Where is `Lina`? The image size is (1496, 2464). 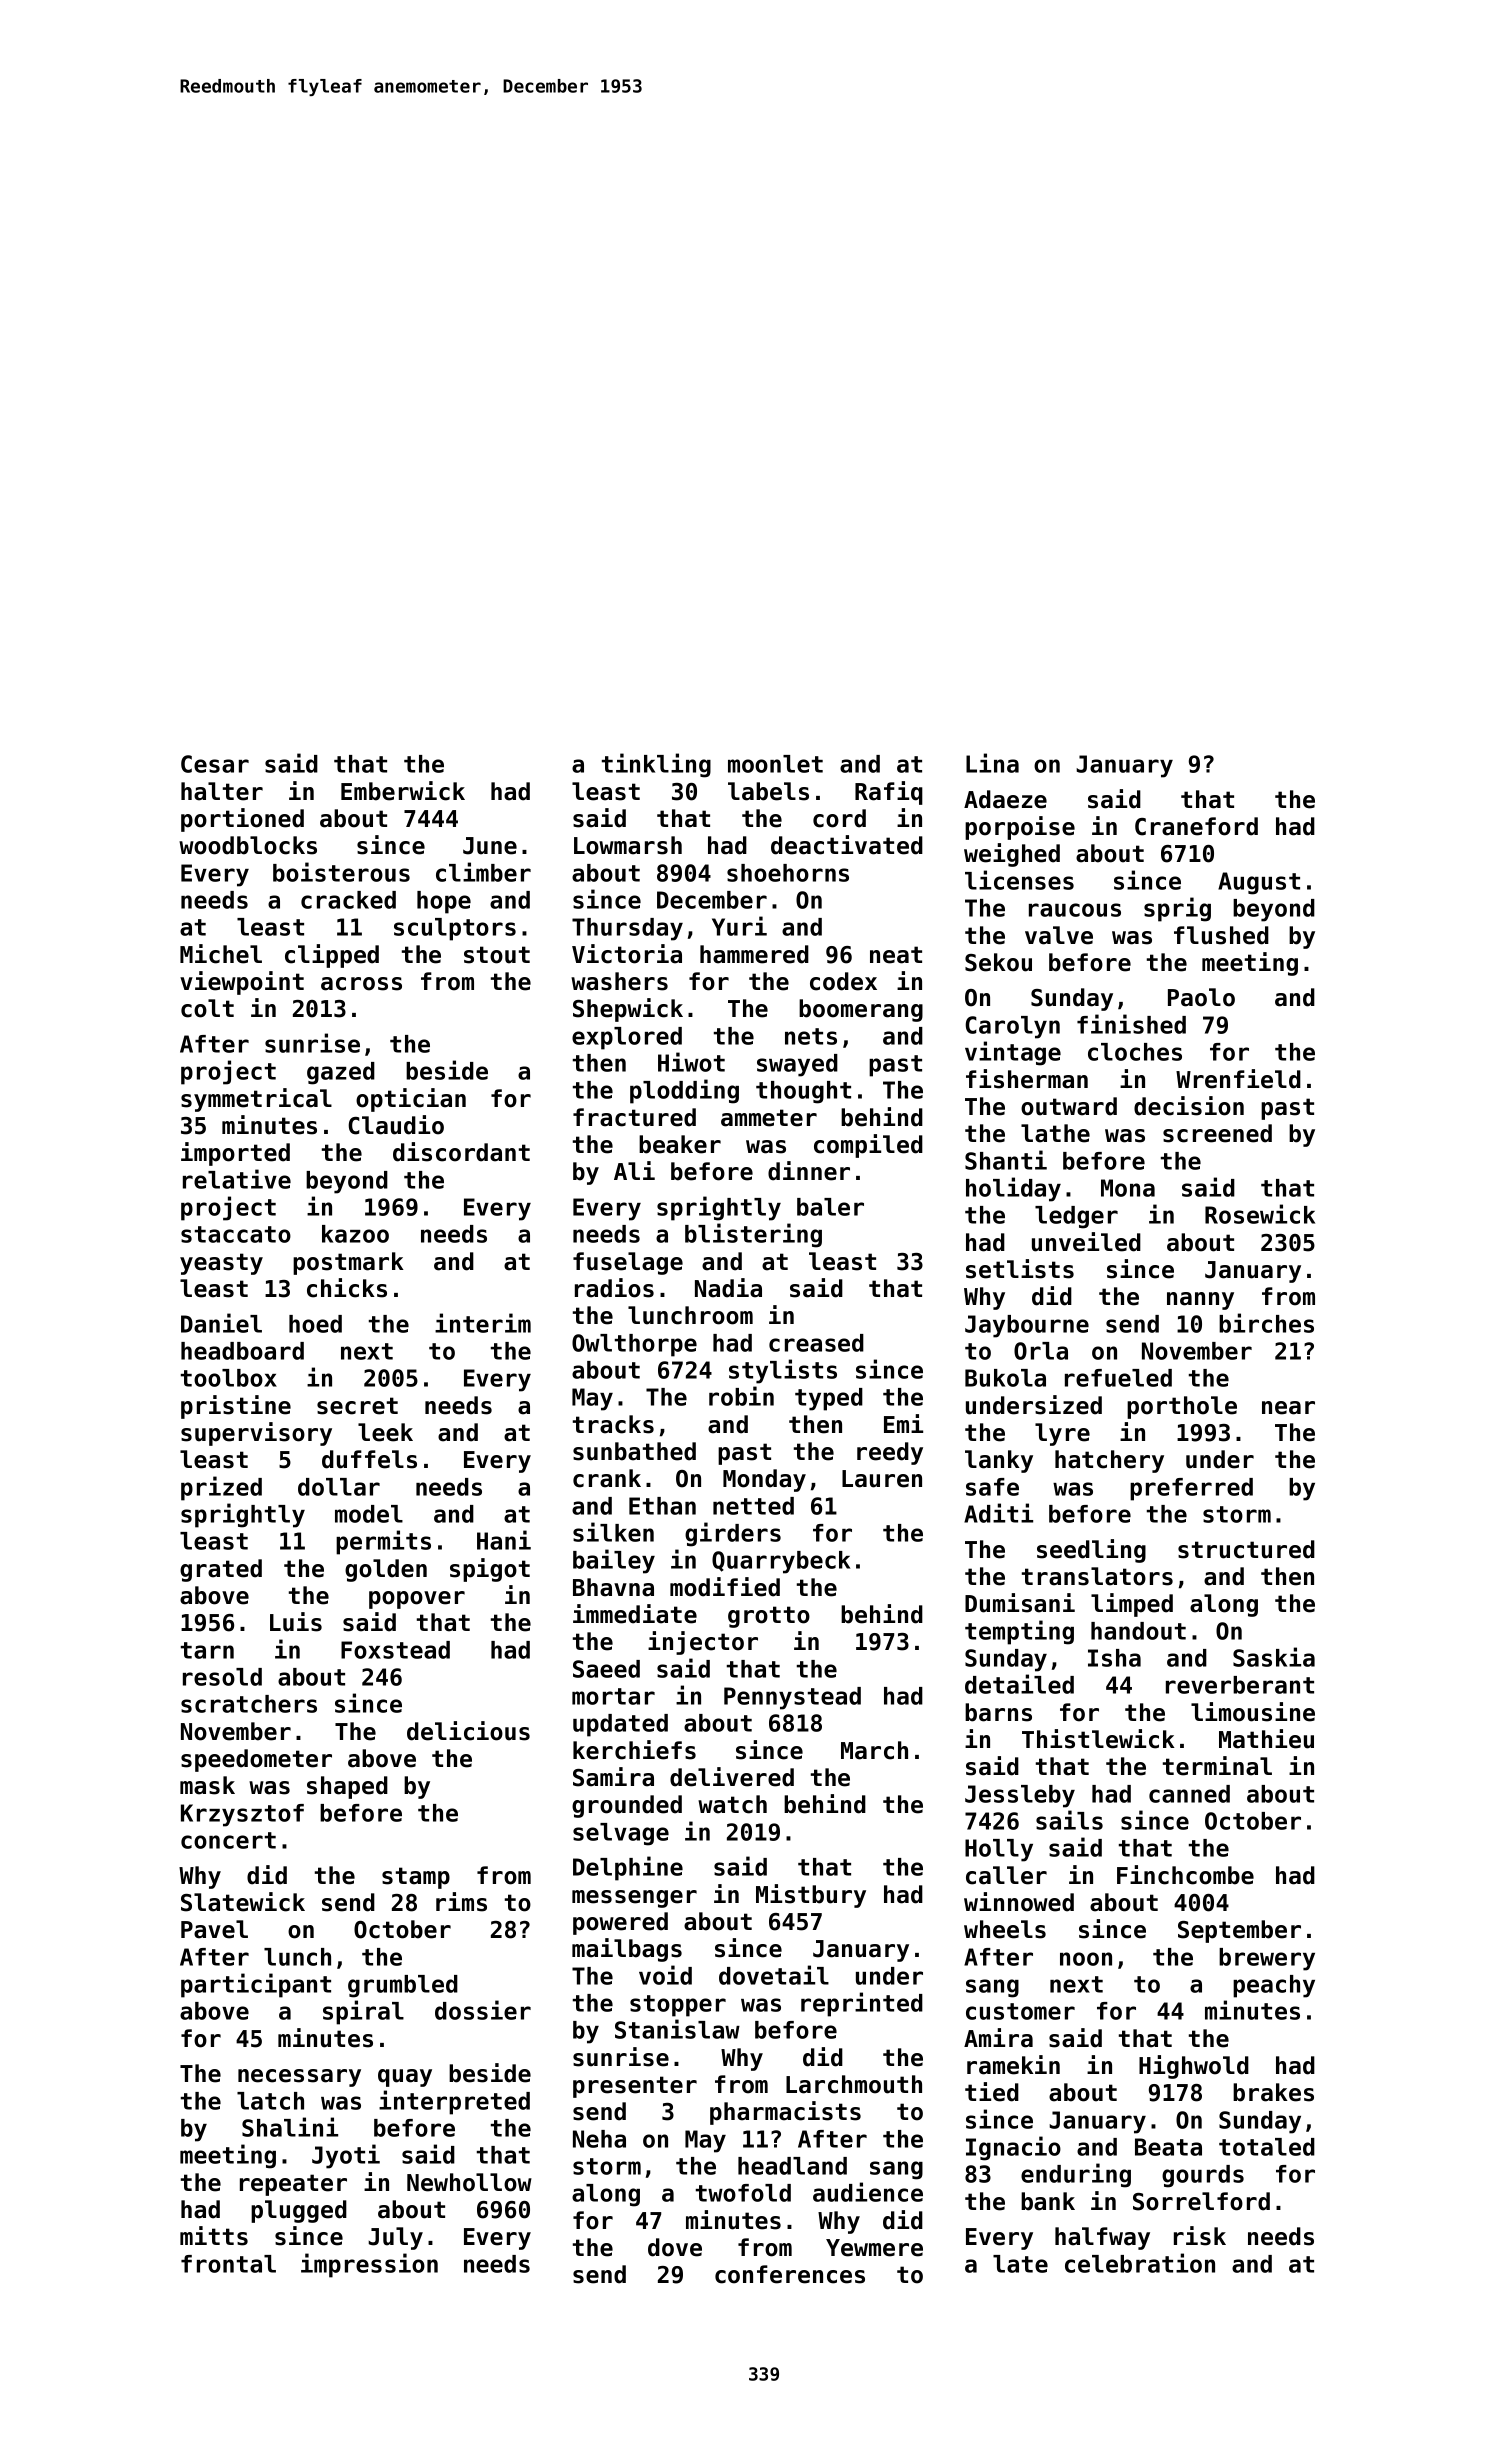
Lina is located at coordinates (992, 763).
